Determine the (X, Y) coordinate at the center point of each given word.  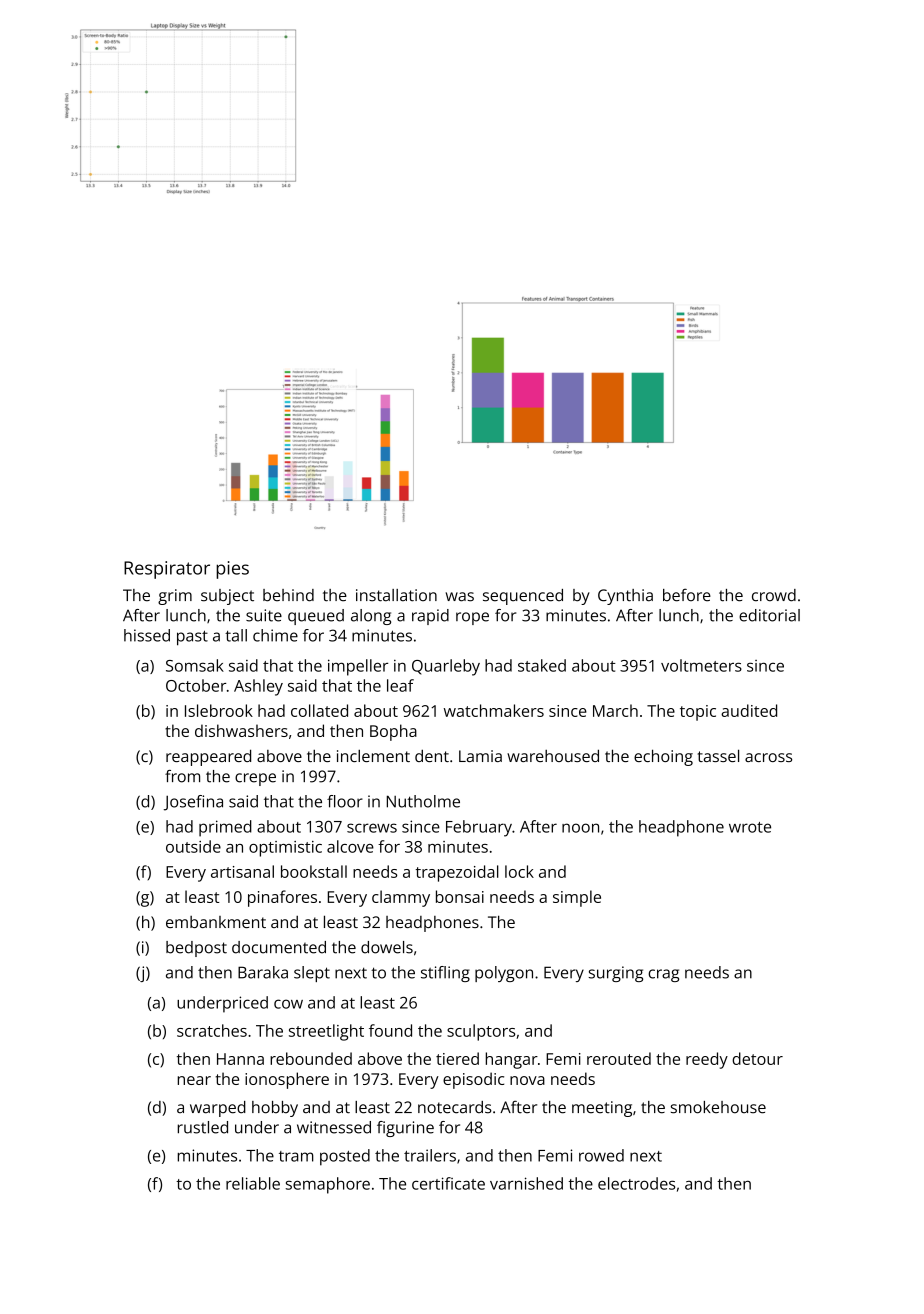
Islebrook (219, 710)
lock (519, 871)
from (182, 776)
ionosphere (287, 1080)
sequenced (523, 597)
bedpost (196, 949)
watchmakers (494, 710)
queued (316, 617)
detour (757, 1058)
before (687, 595)
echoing (663, 757)
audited (749, 710)
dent (432, 755)
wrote (750, 827)
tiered (457, 1058)
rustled (203, 1127)
